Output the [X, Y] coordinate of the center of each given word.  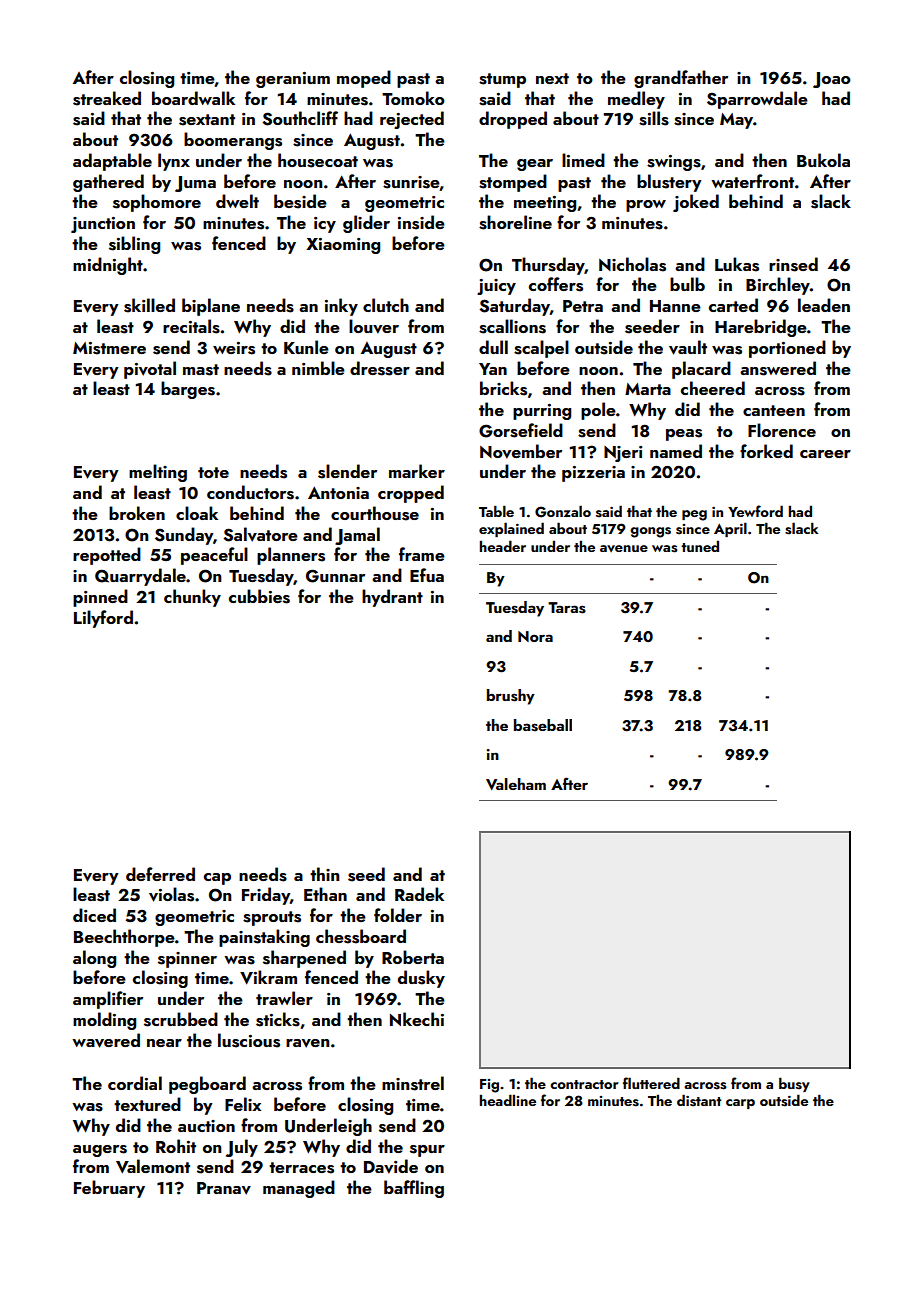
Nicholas [632, 264]
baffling [414, 1189]
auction [206, 1126]
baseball [543, 725]
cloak [197, 513]
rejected [412, 120]
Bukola [823, 160]
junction [103, 225]
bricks [503, 388]
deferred [160, 874]
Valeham [516, 784]
